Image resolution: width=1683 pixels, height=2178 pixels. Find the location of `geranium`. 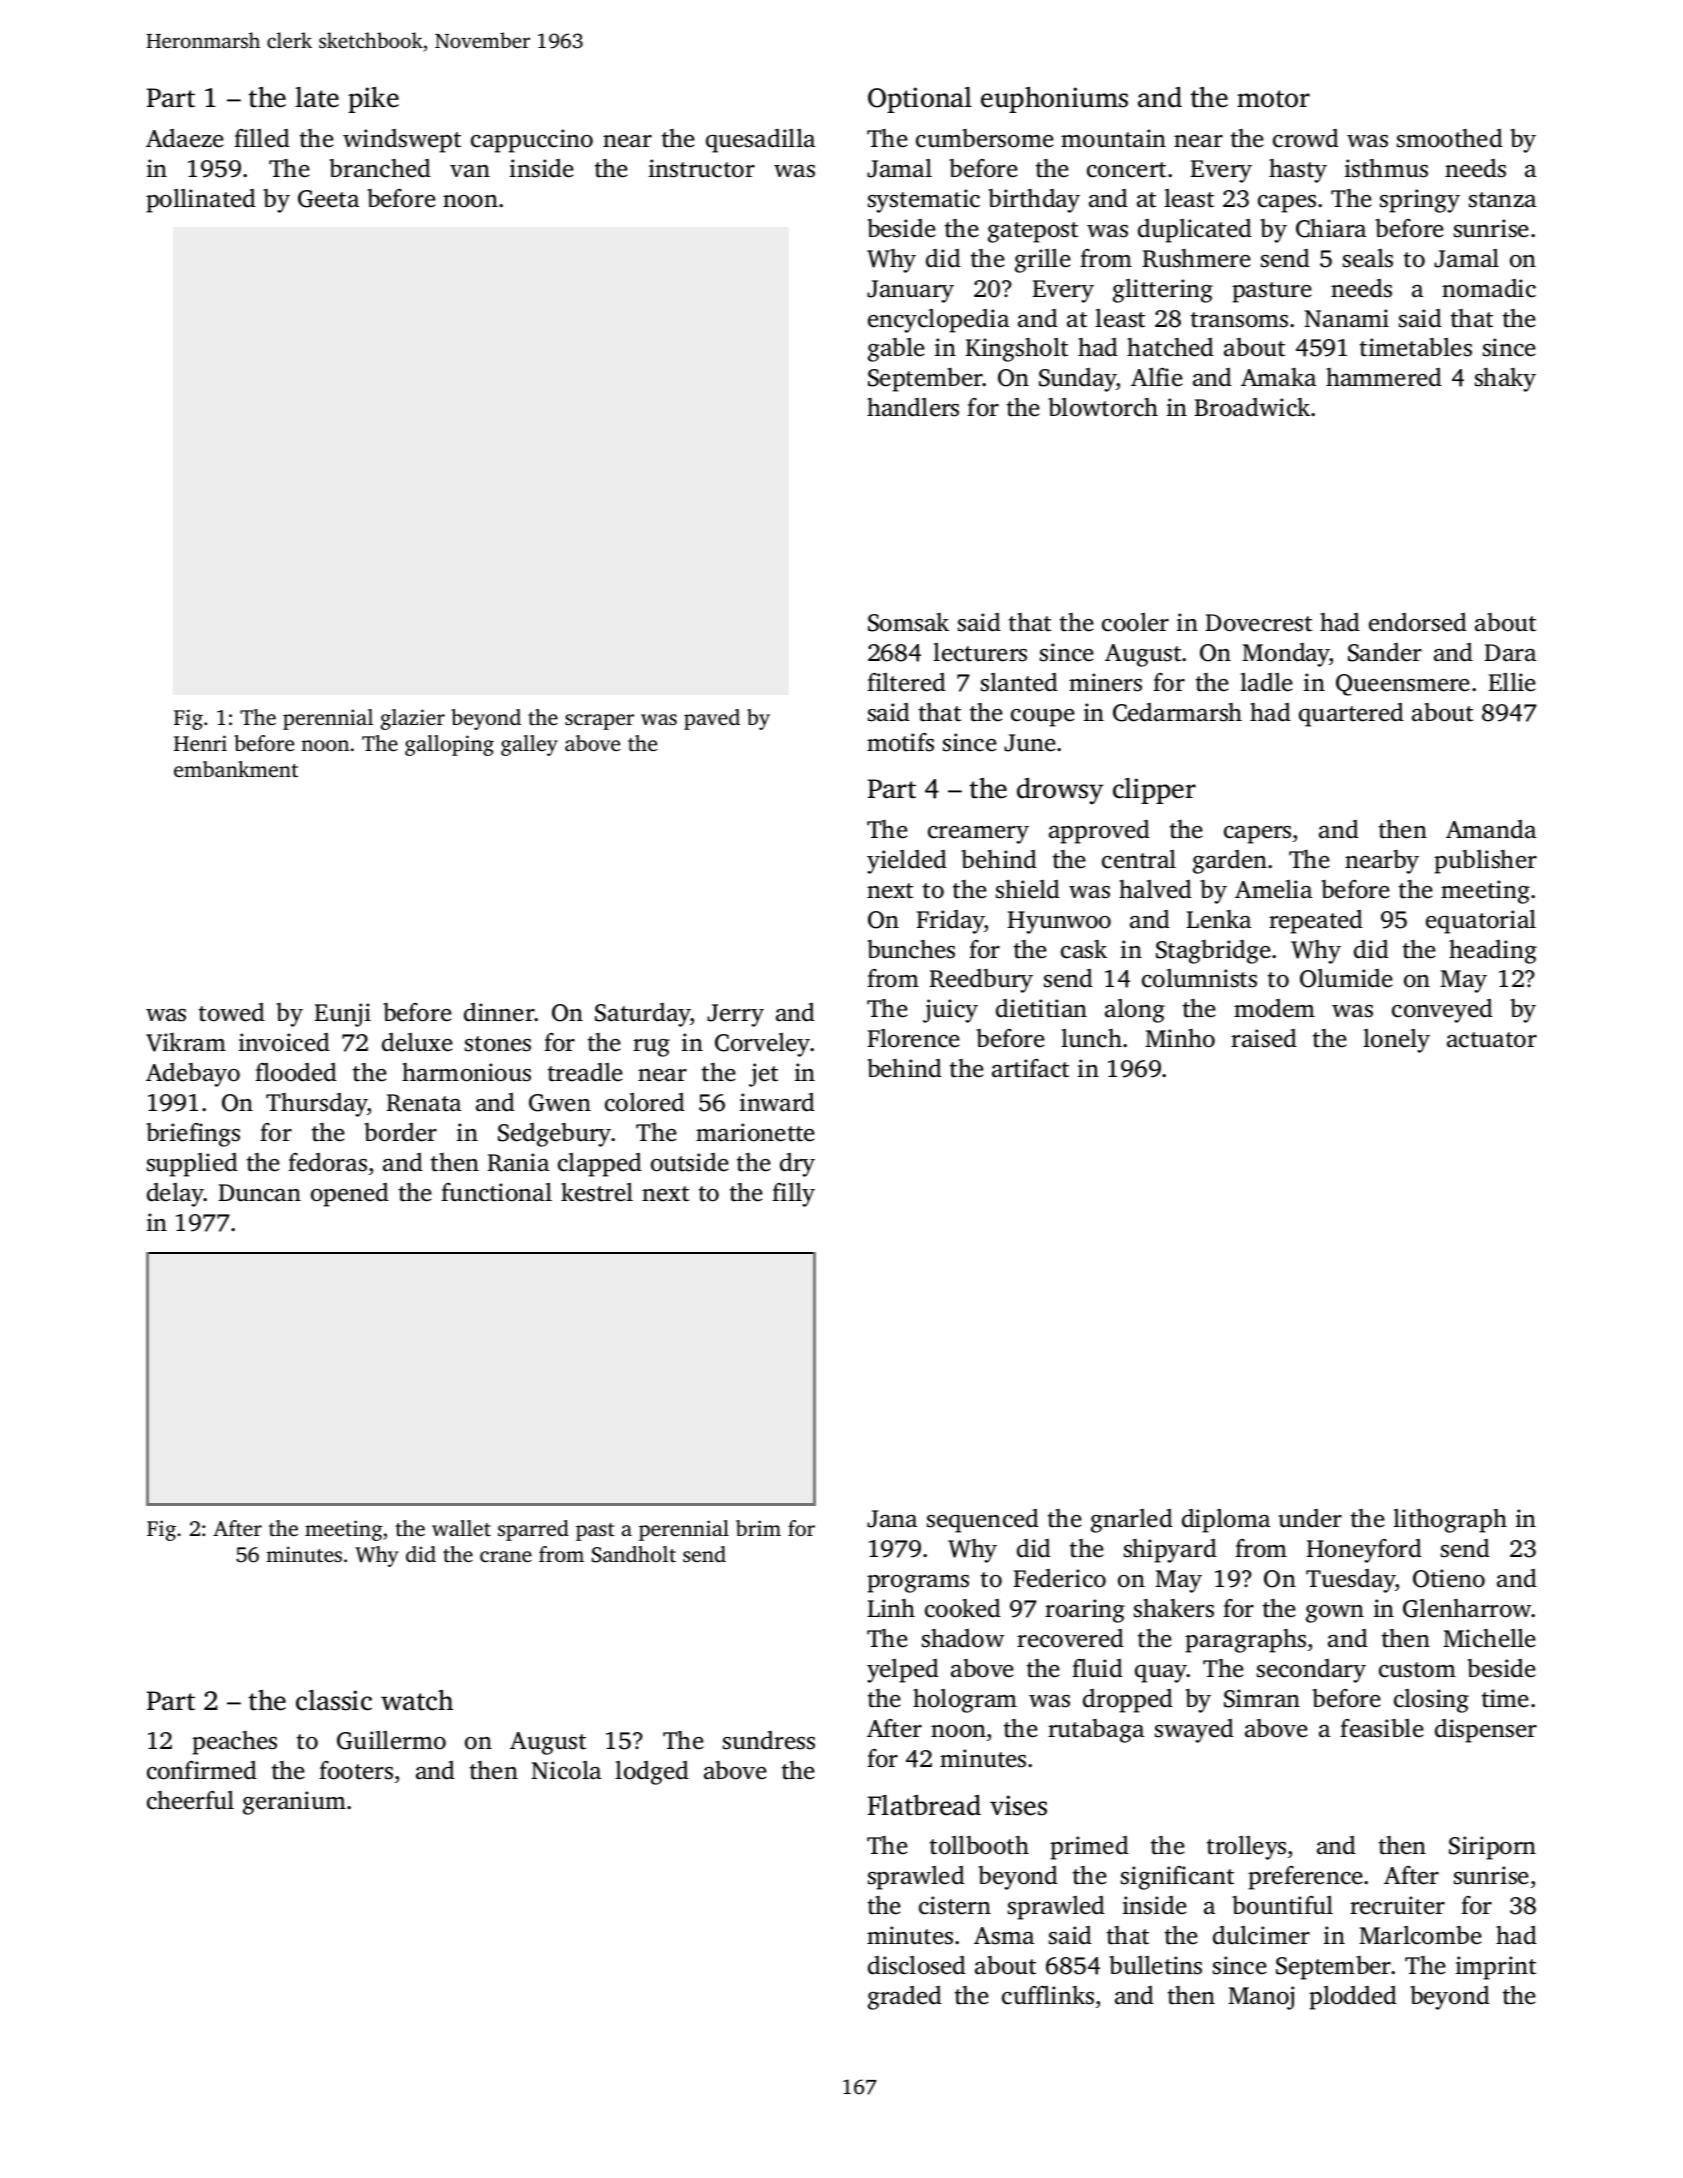

geranium is located at coordinates (294, 1803).
